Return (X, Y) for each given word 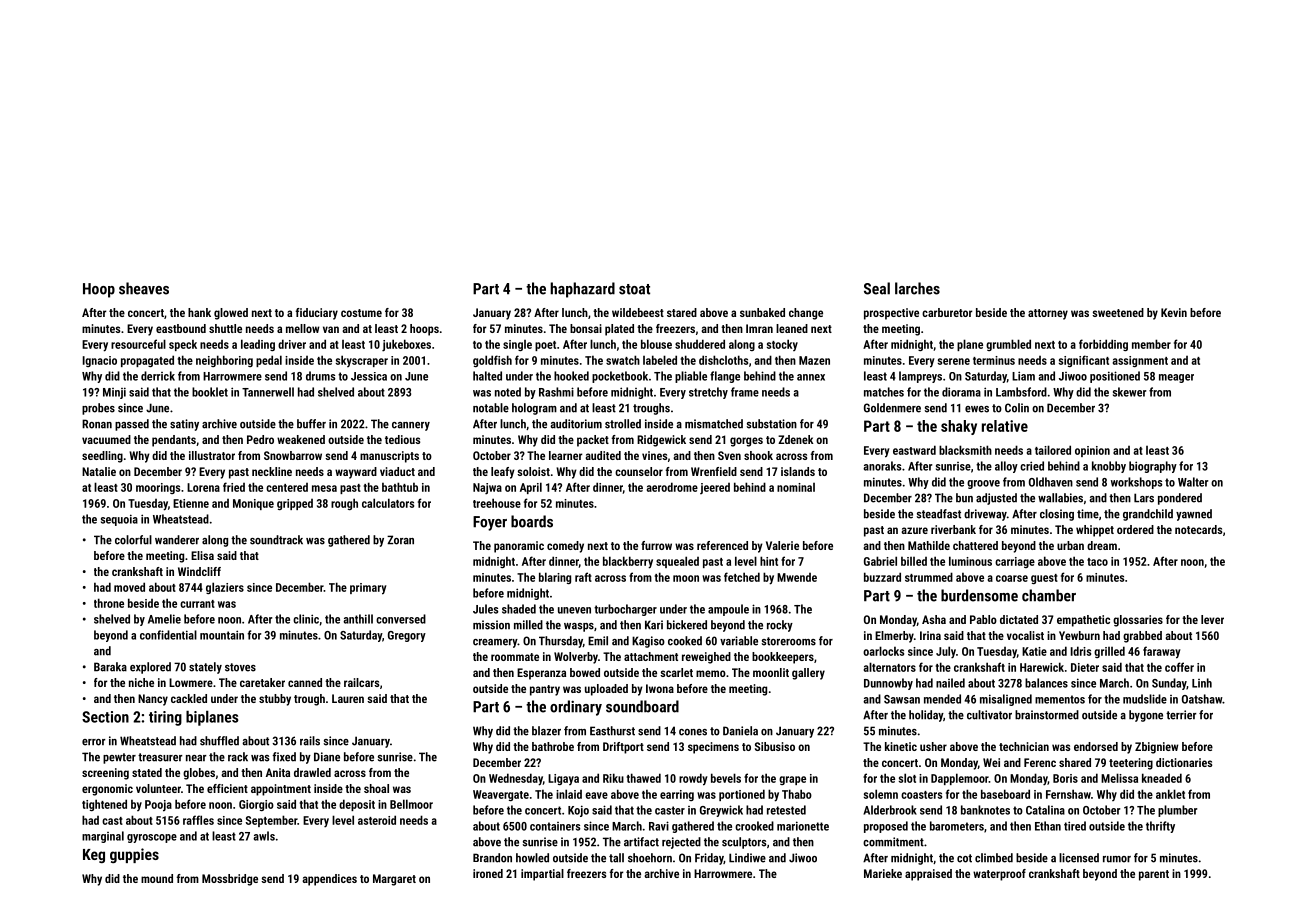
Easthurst (612, 731)
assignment (1140, 361)
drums (320, 376)
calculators (388, 503)
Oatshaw (1202, 699)
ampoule (728, 610)
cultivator (989, 715)
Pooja (158, 806)
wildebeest (638, 312)
